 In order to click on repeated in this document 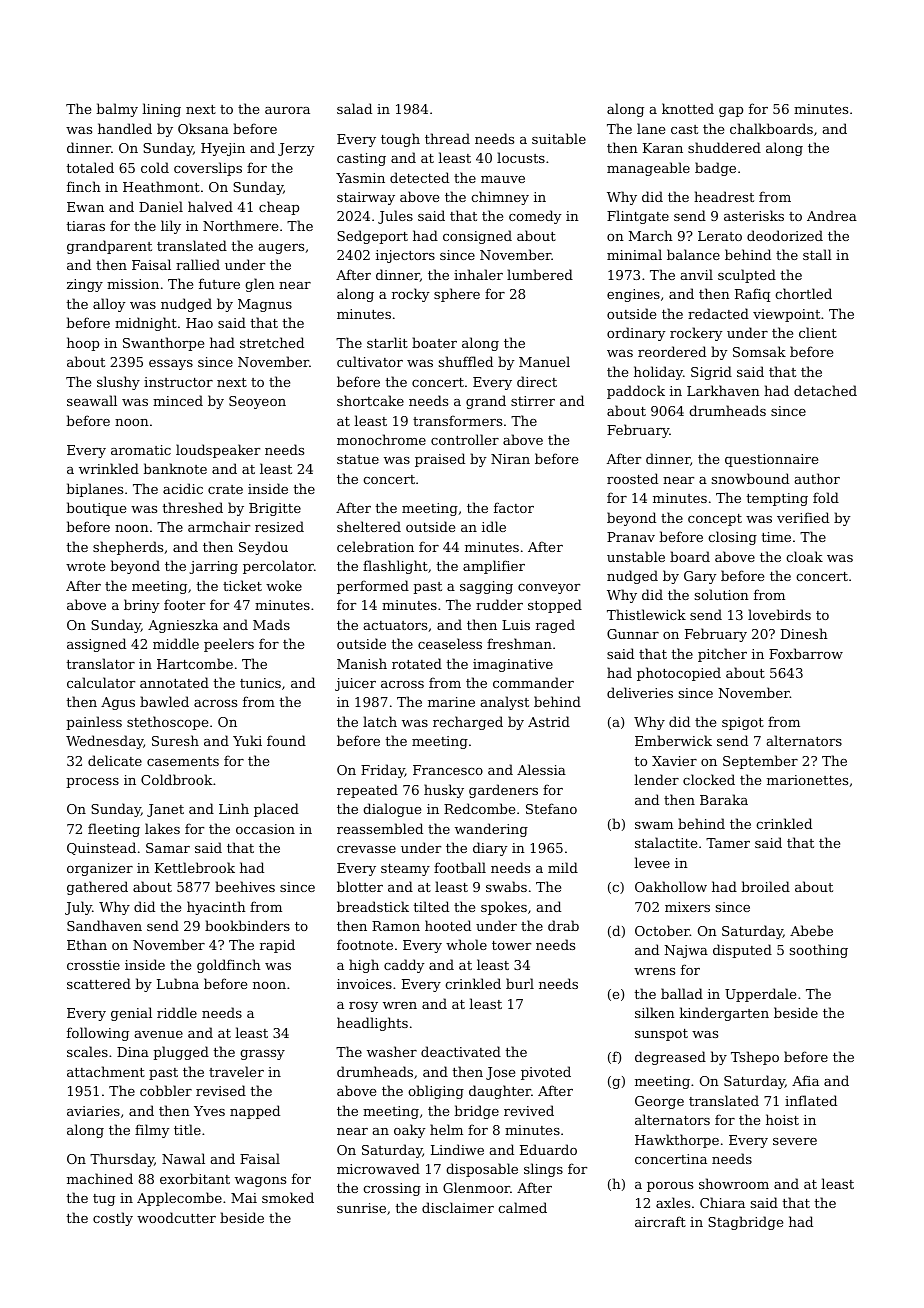, I will do `click(367, 791)`.
